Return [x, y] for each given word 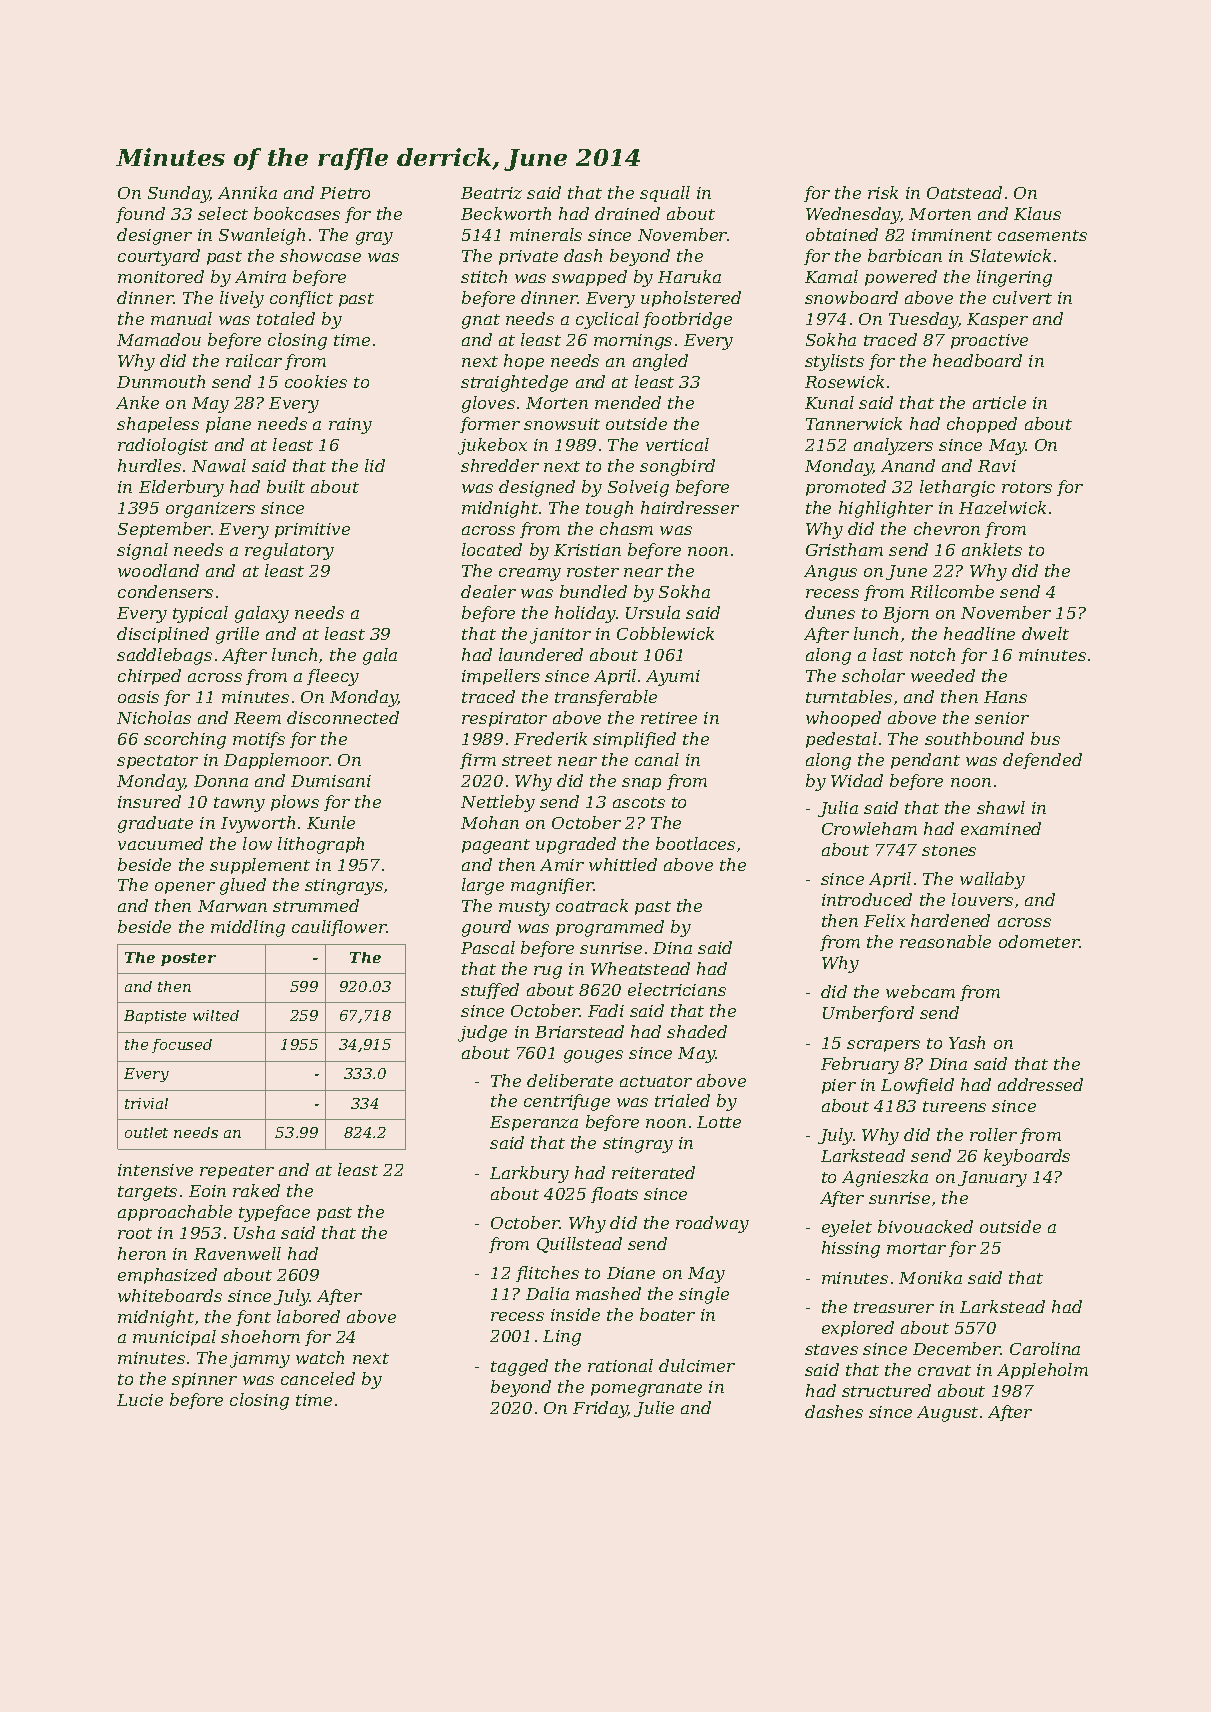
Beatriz [491, 193]
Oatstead [964, 192]
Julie [654, 1409]
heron [142, 1253]
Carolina [1045, 1348]
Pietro [345, 193]
